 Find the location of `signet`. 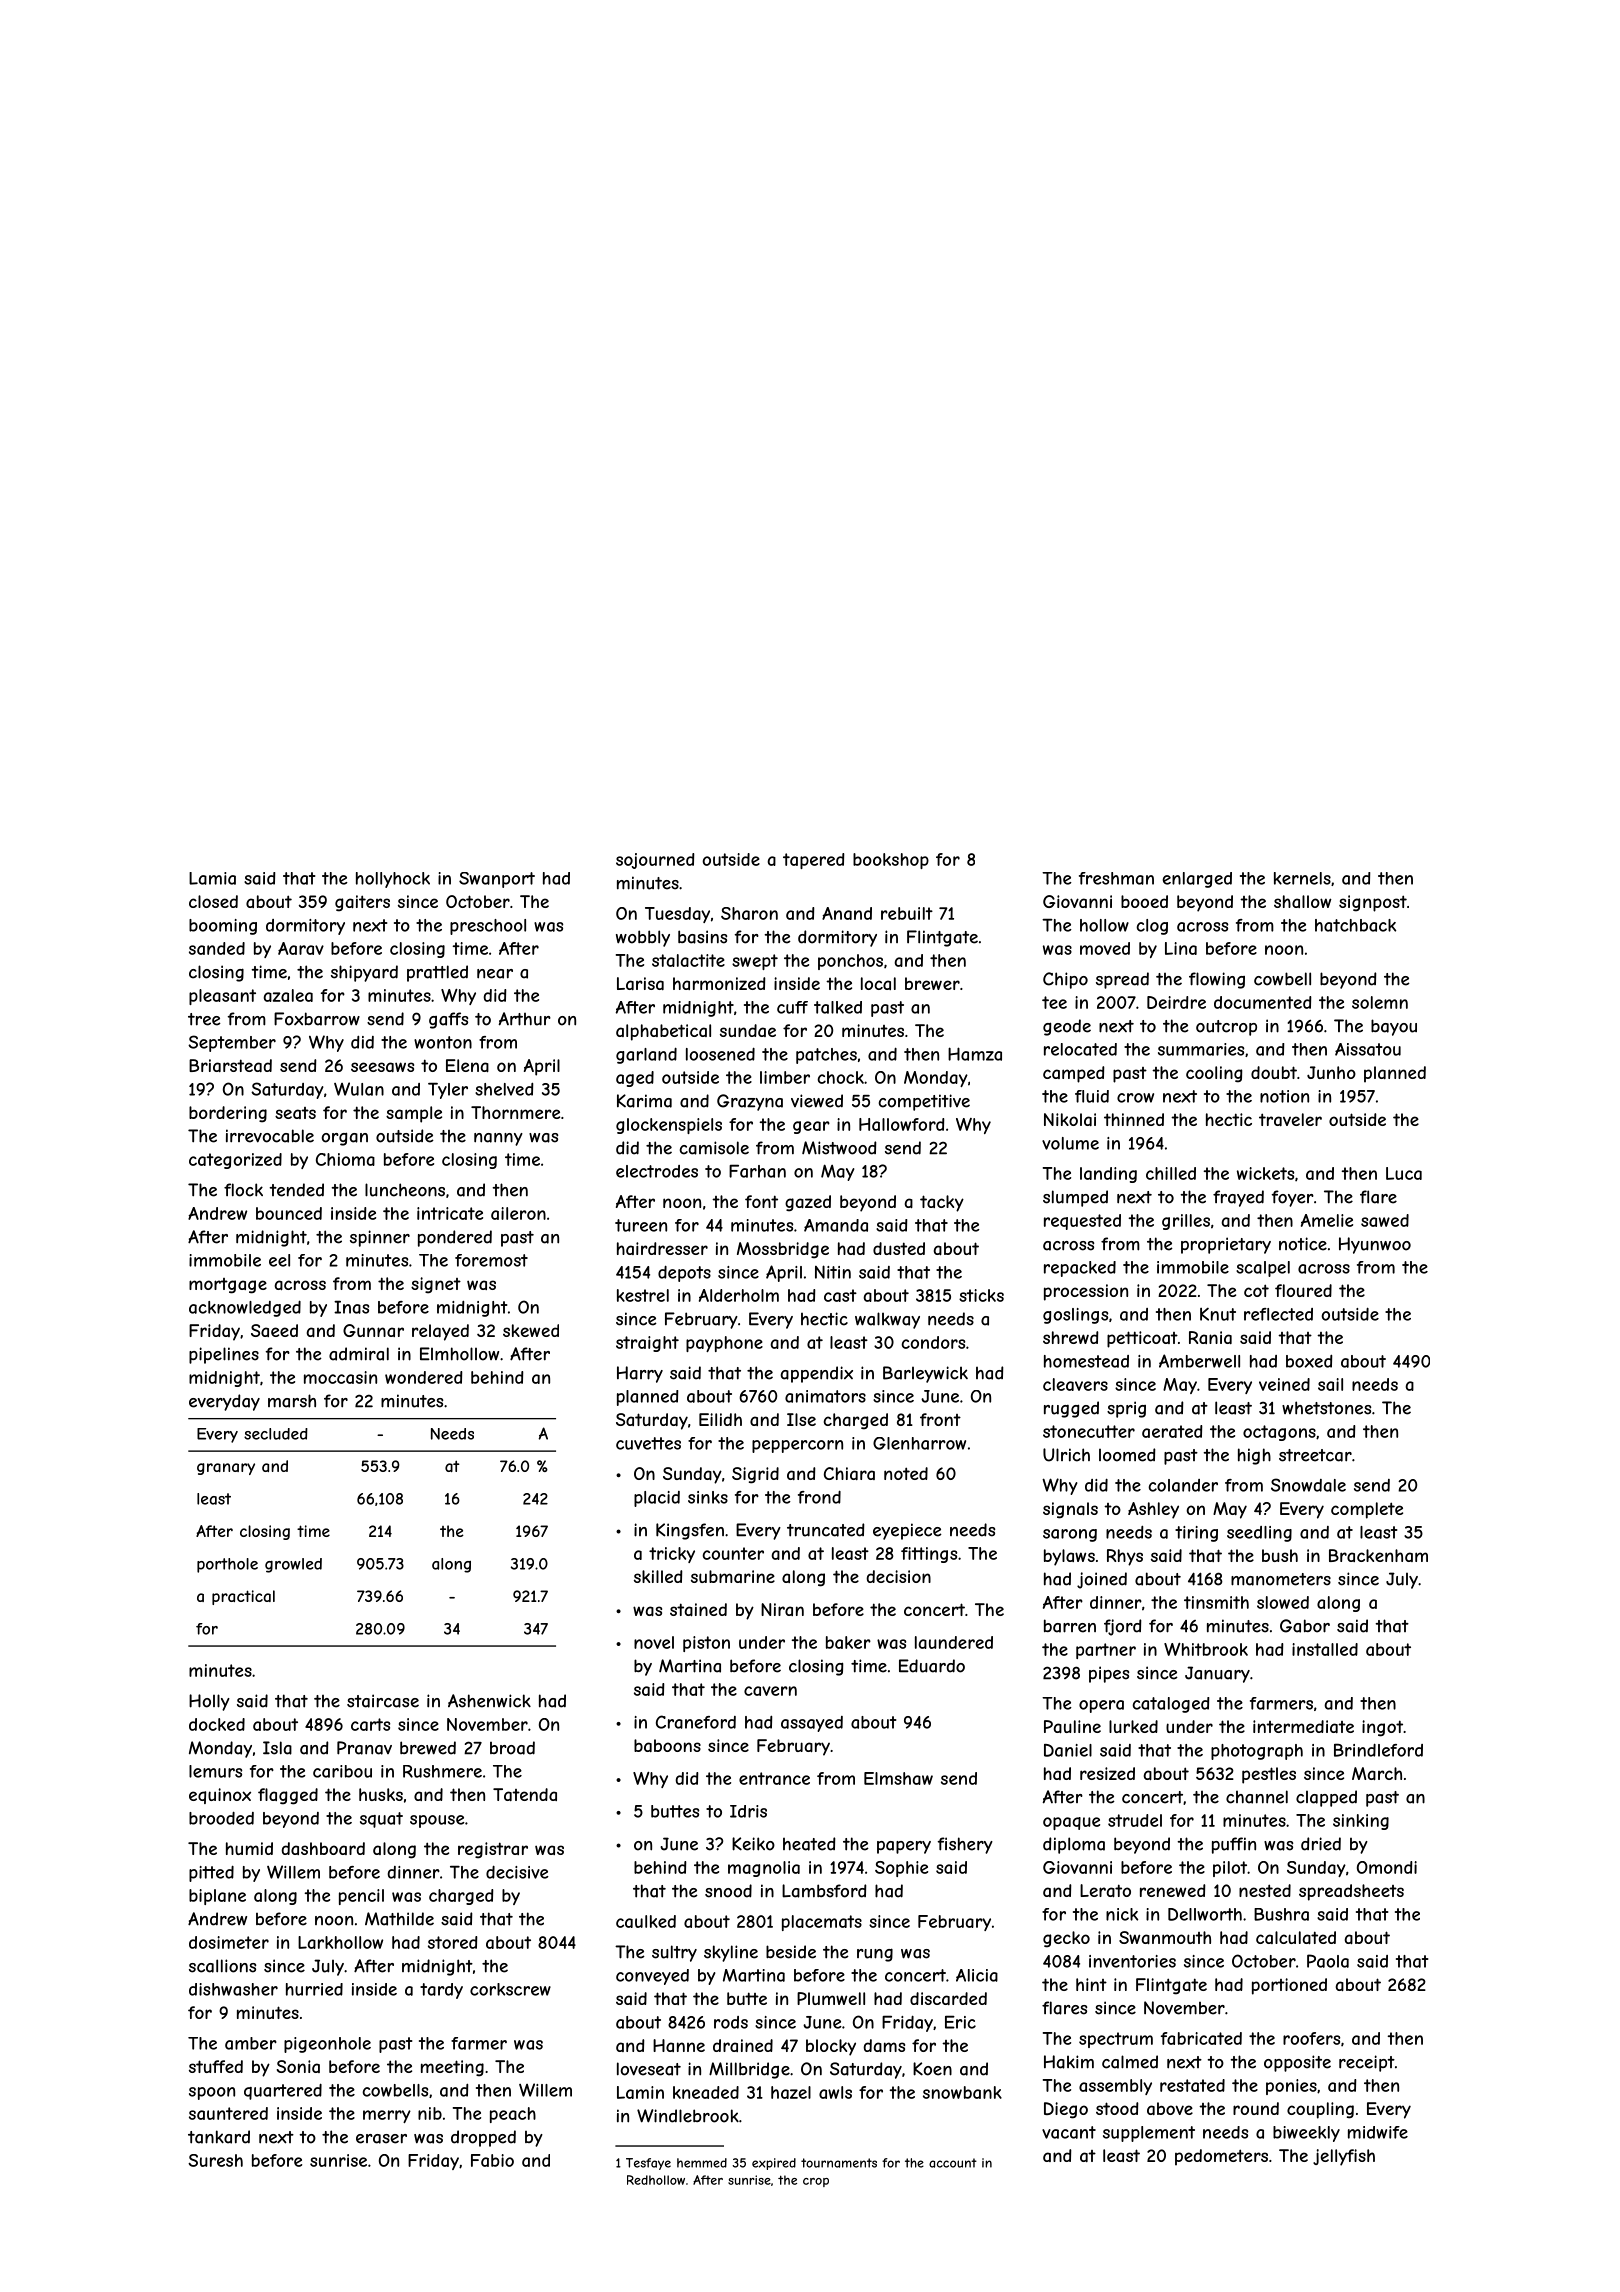

signet is located at coordinates (436, 1285).
